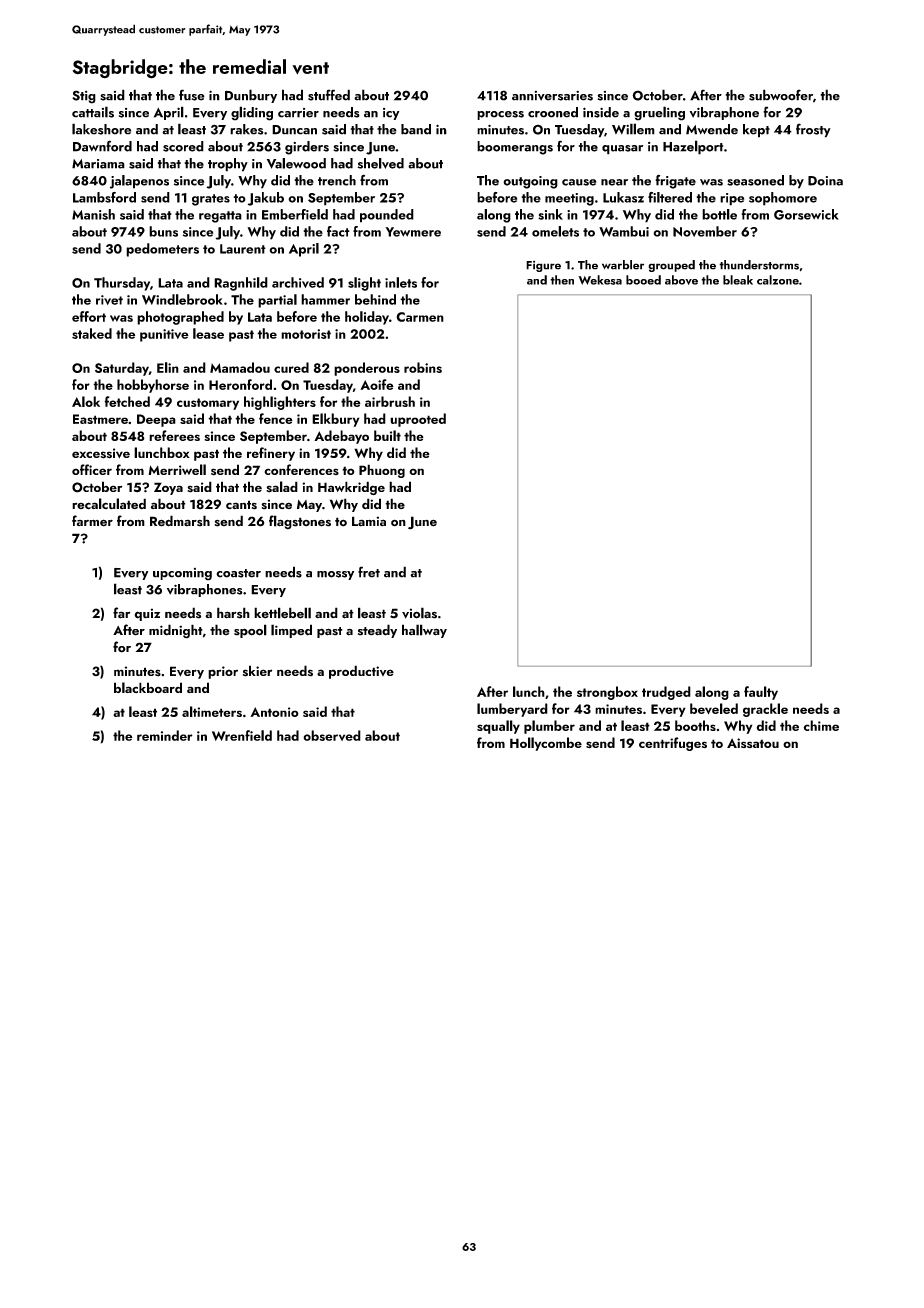 The width and height of the screenshot is (924, 1308). What do you see at coordinates (391, 114) in the screenshot?
I see `icy` at bounding box center [391, 114].
